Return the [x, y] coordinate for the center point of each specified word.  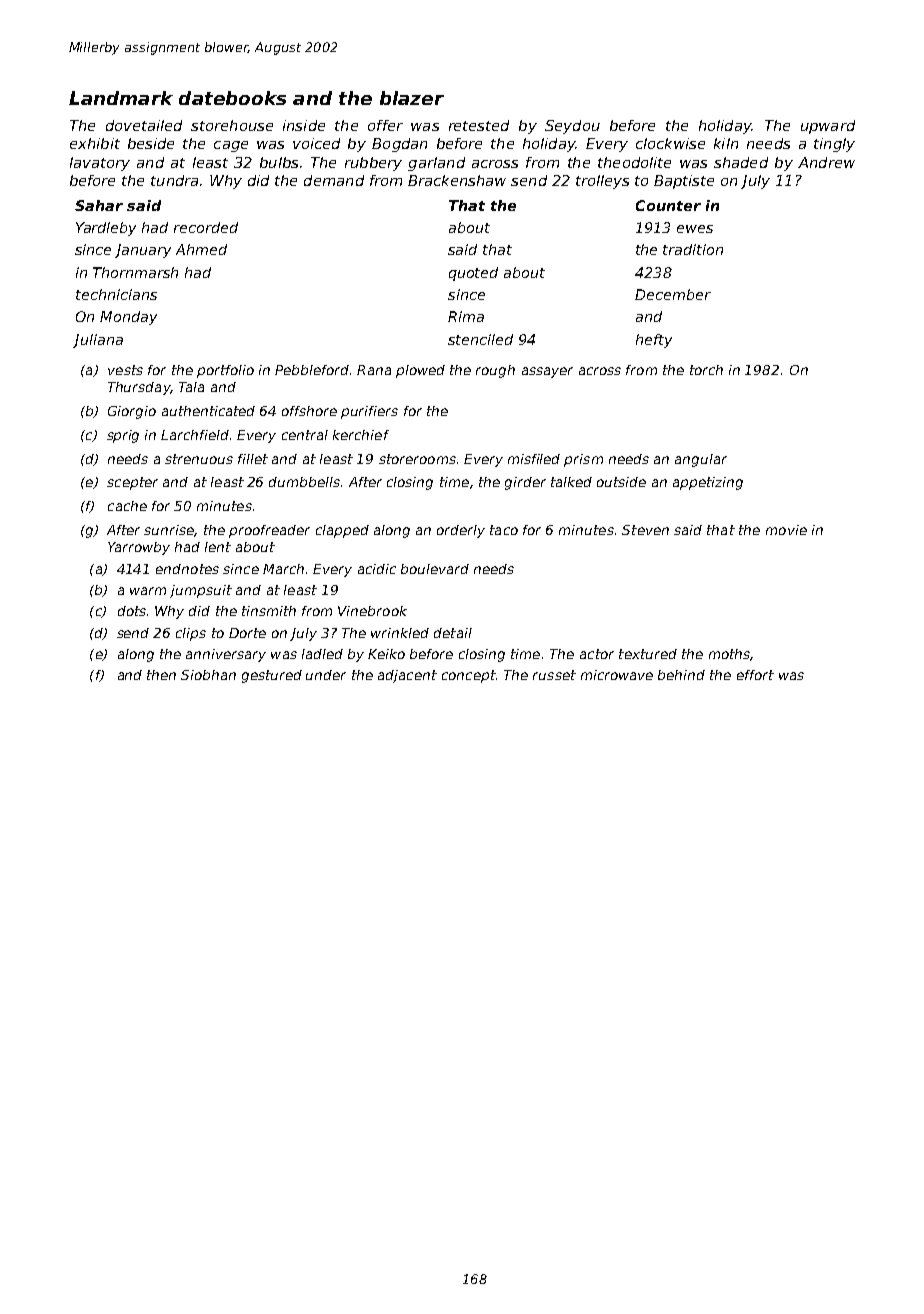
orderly [461, 531]
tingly [834, 145]
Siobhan [208, 675]
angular [701, 460]
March [283, 569]
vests [125, 370]
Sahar [99, 205]
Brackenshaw [457, 180]
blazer [412, 98]
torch [706, 370]
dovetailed [144, 125]
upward [828, 127]
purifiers [369, 412]
